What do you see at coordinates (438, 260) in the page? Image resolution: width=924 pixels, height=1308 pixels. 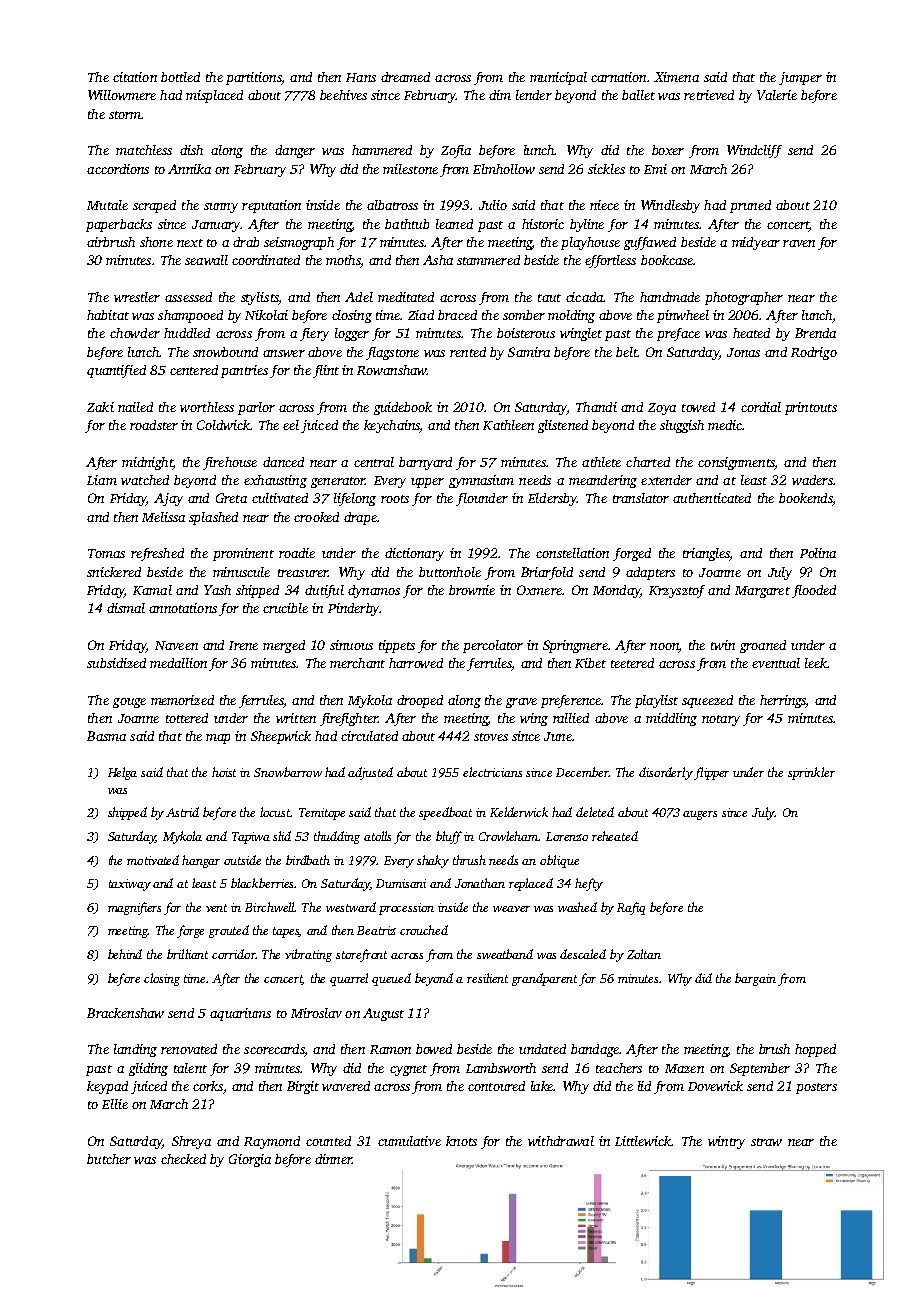 I see `Asha` at bounding box center [438, 260].
